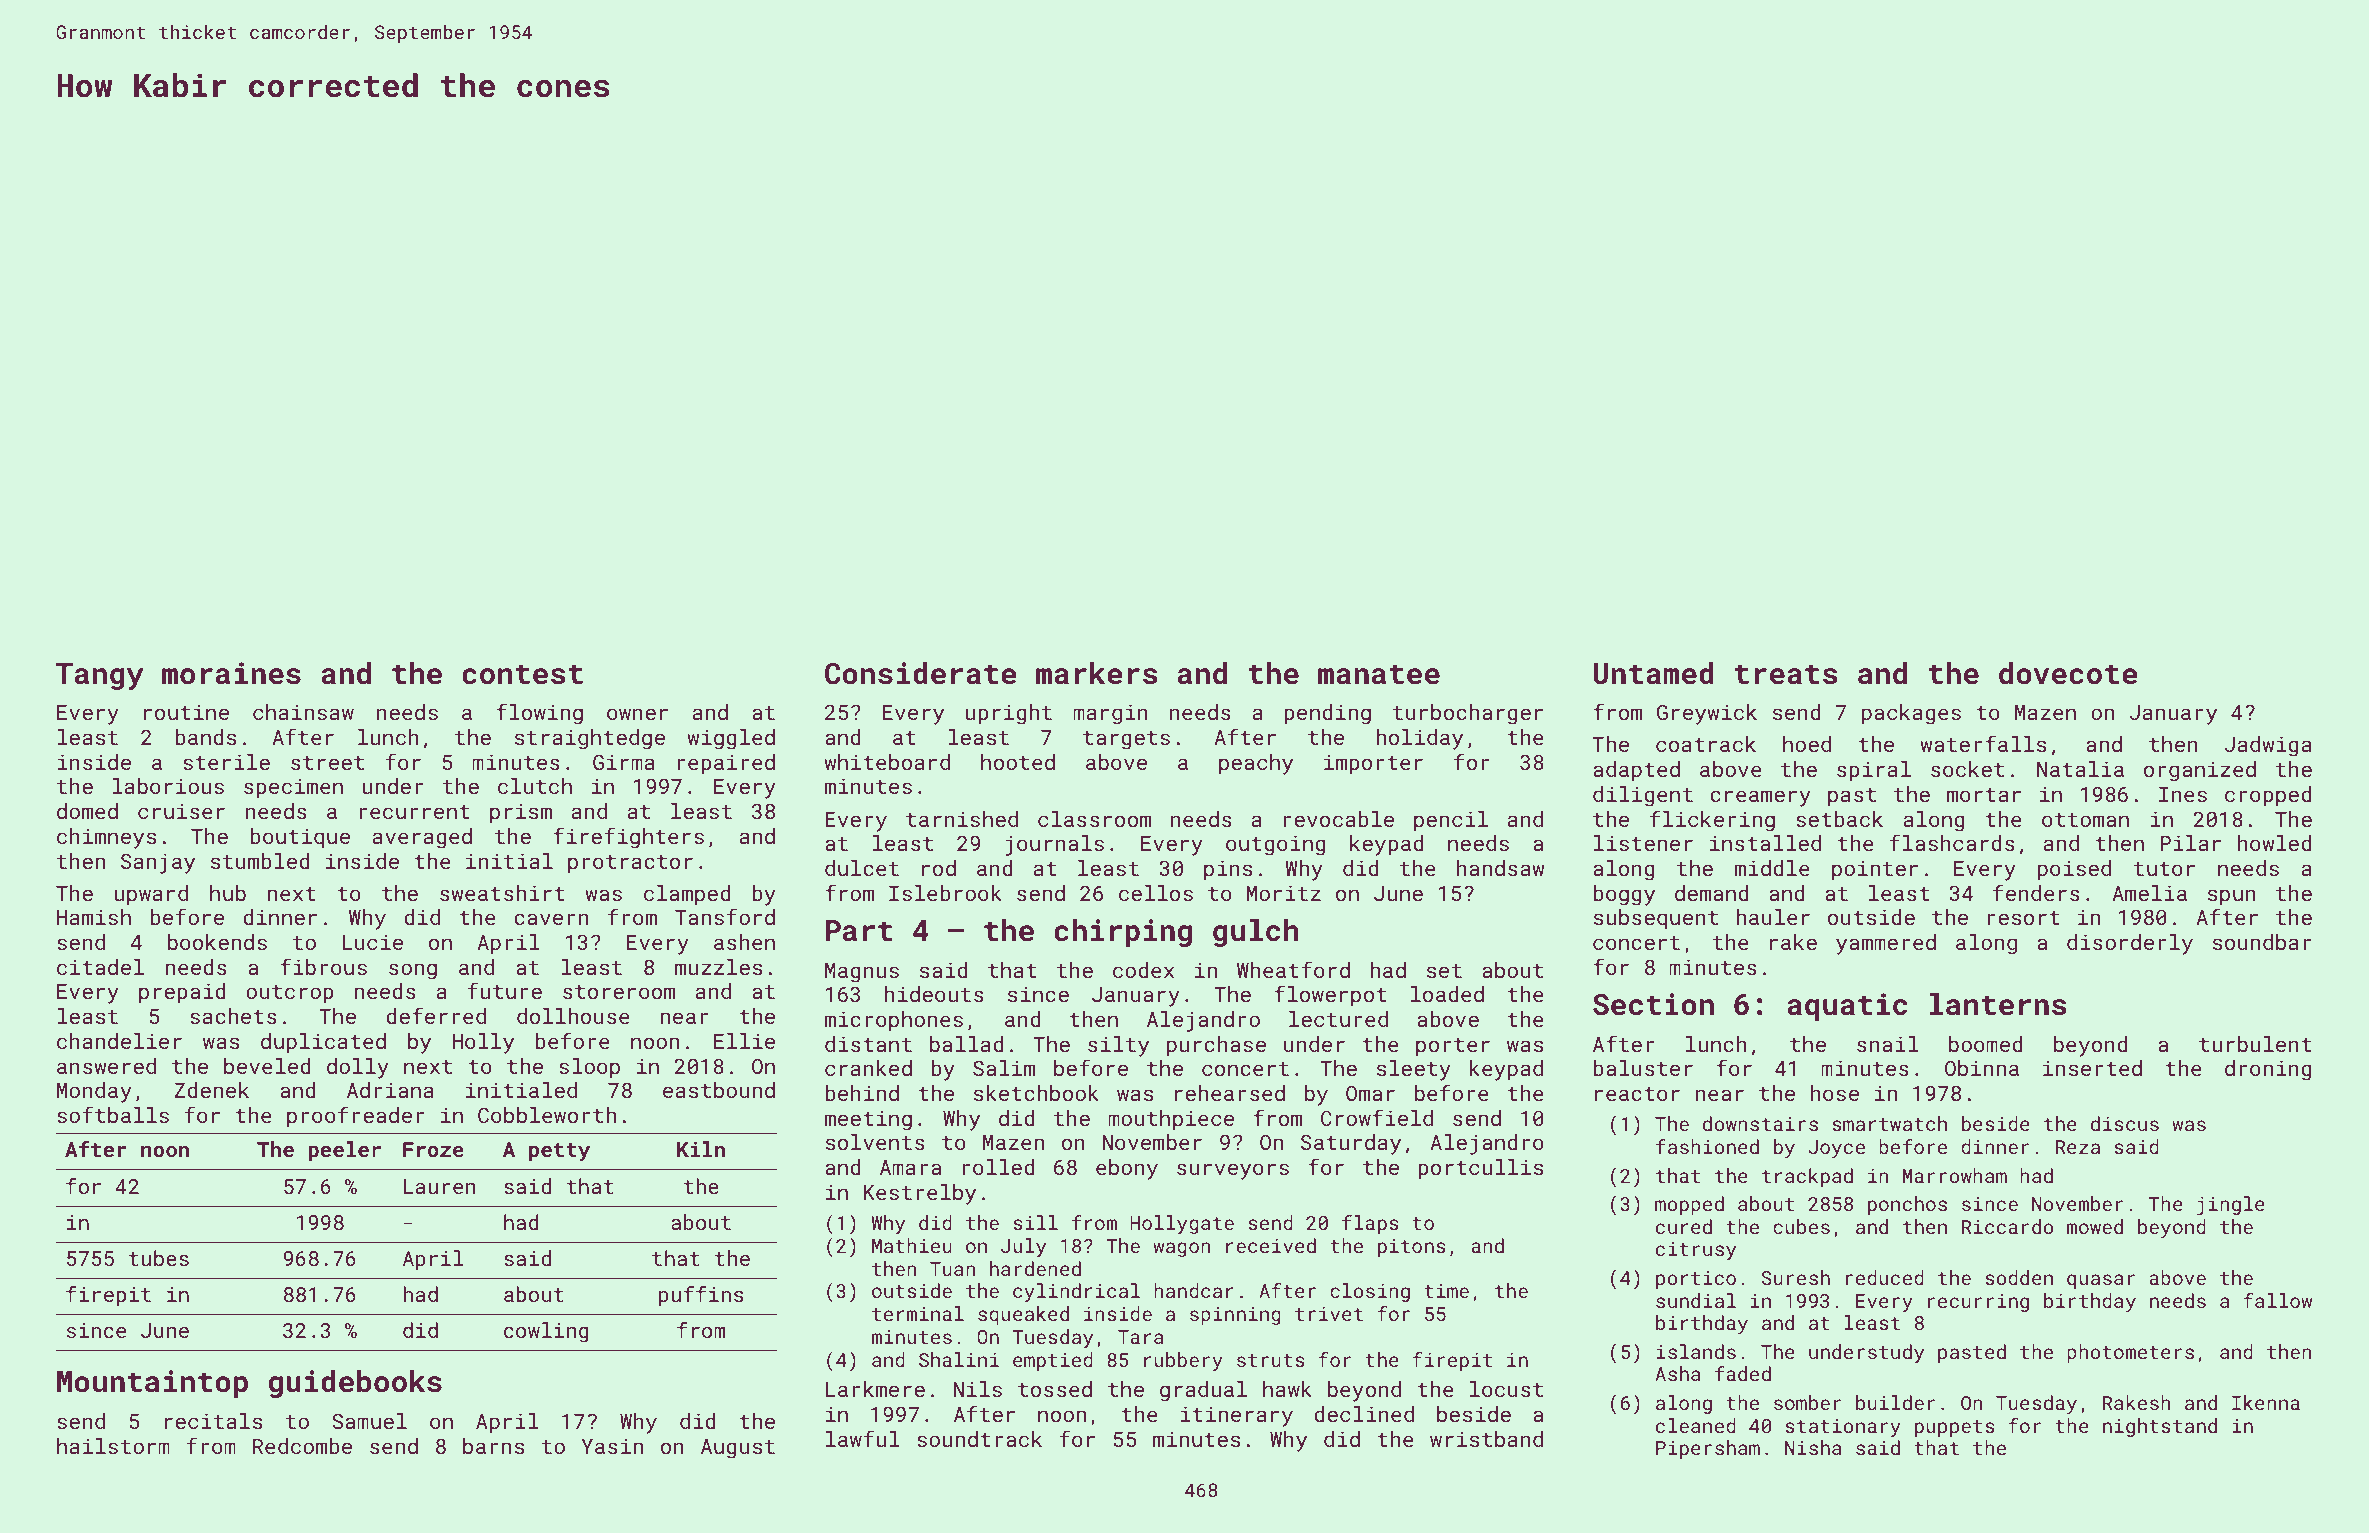 The width and height of the screenshot is (2369, 1533). I want to click on turbulent, so click(2255, 1044).
